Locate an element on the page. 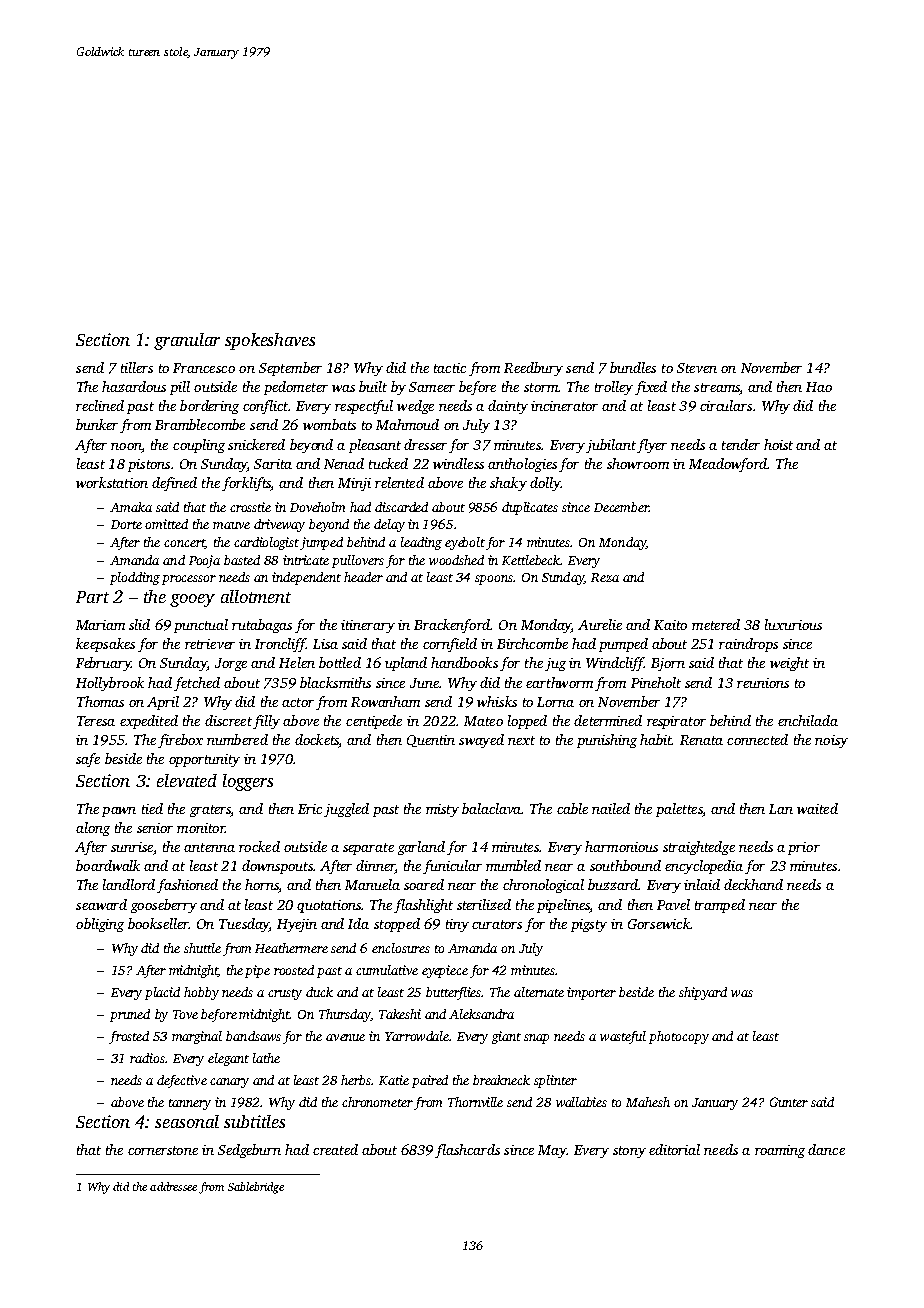 This page has height=1308, width=924. Steven is located at coordinates (697, 368).
